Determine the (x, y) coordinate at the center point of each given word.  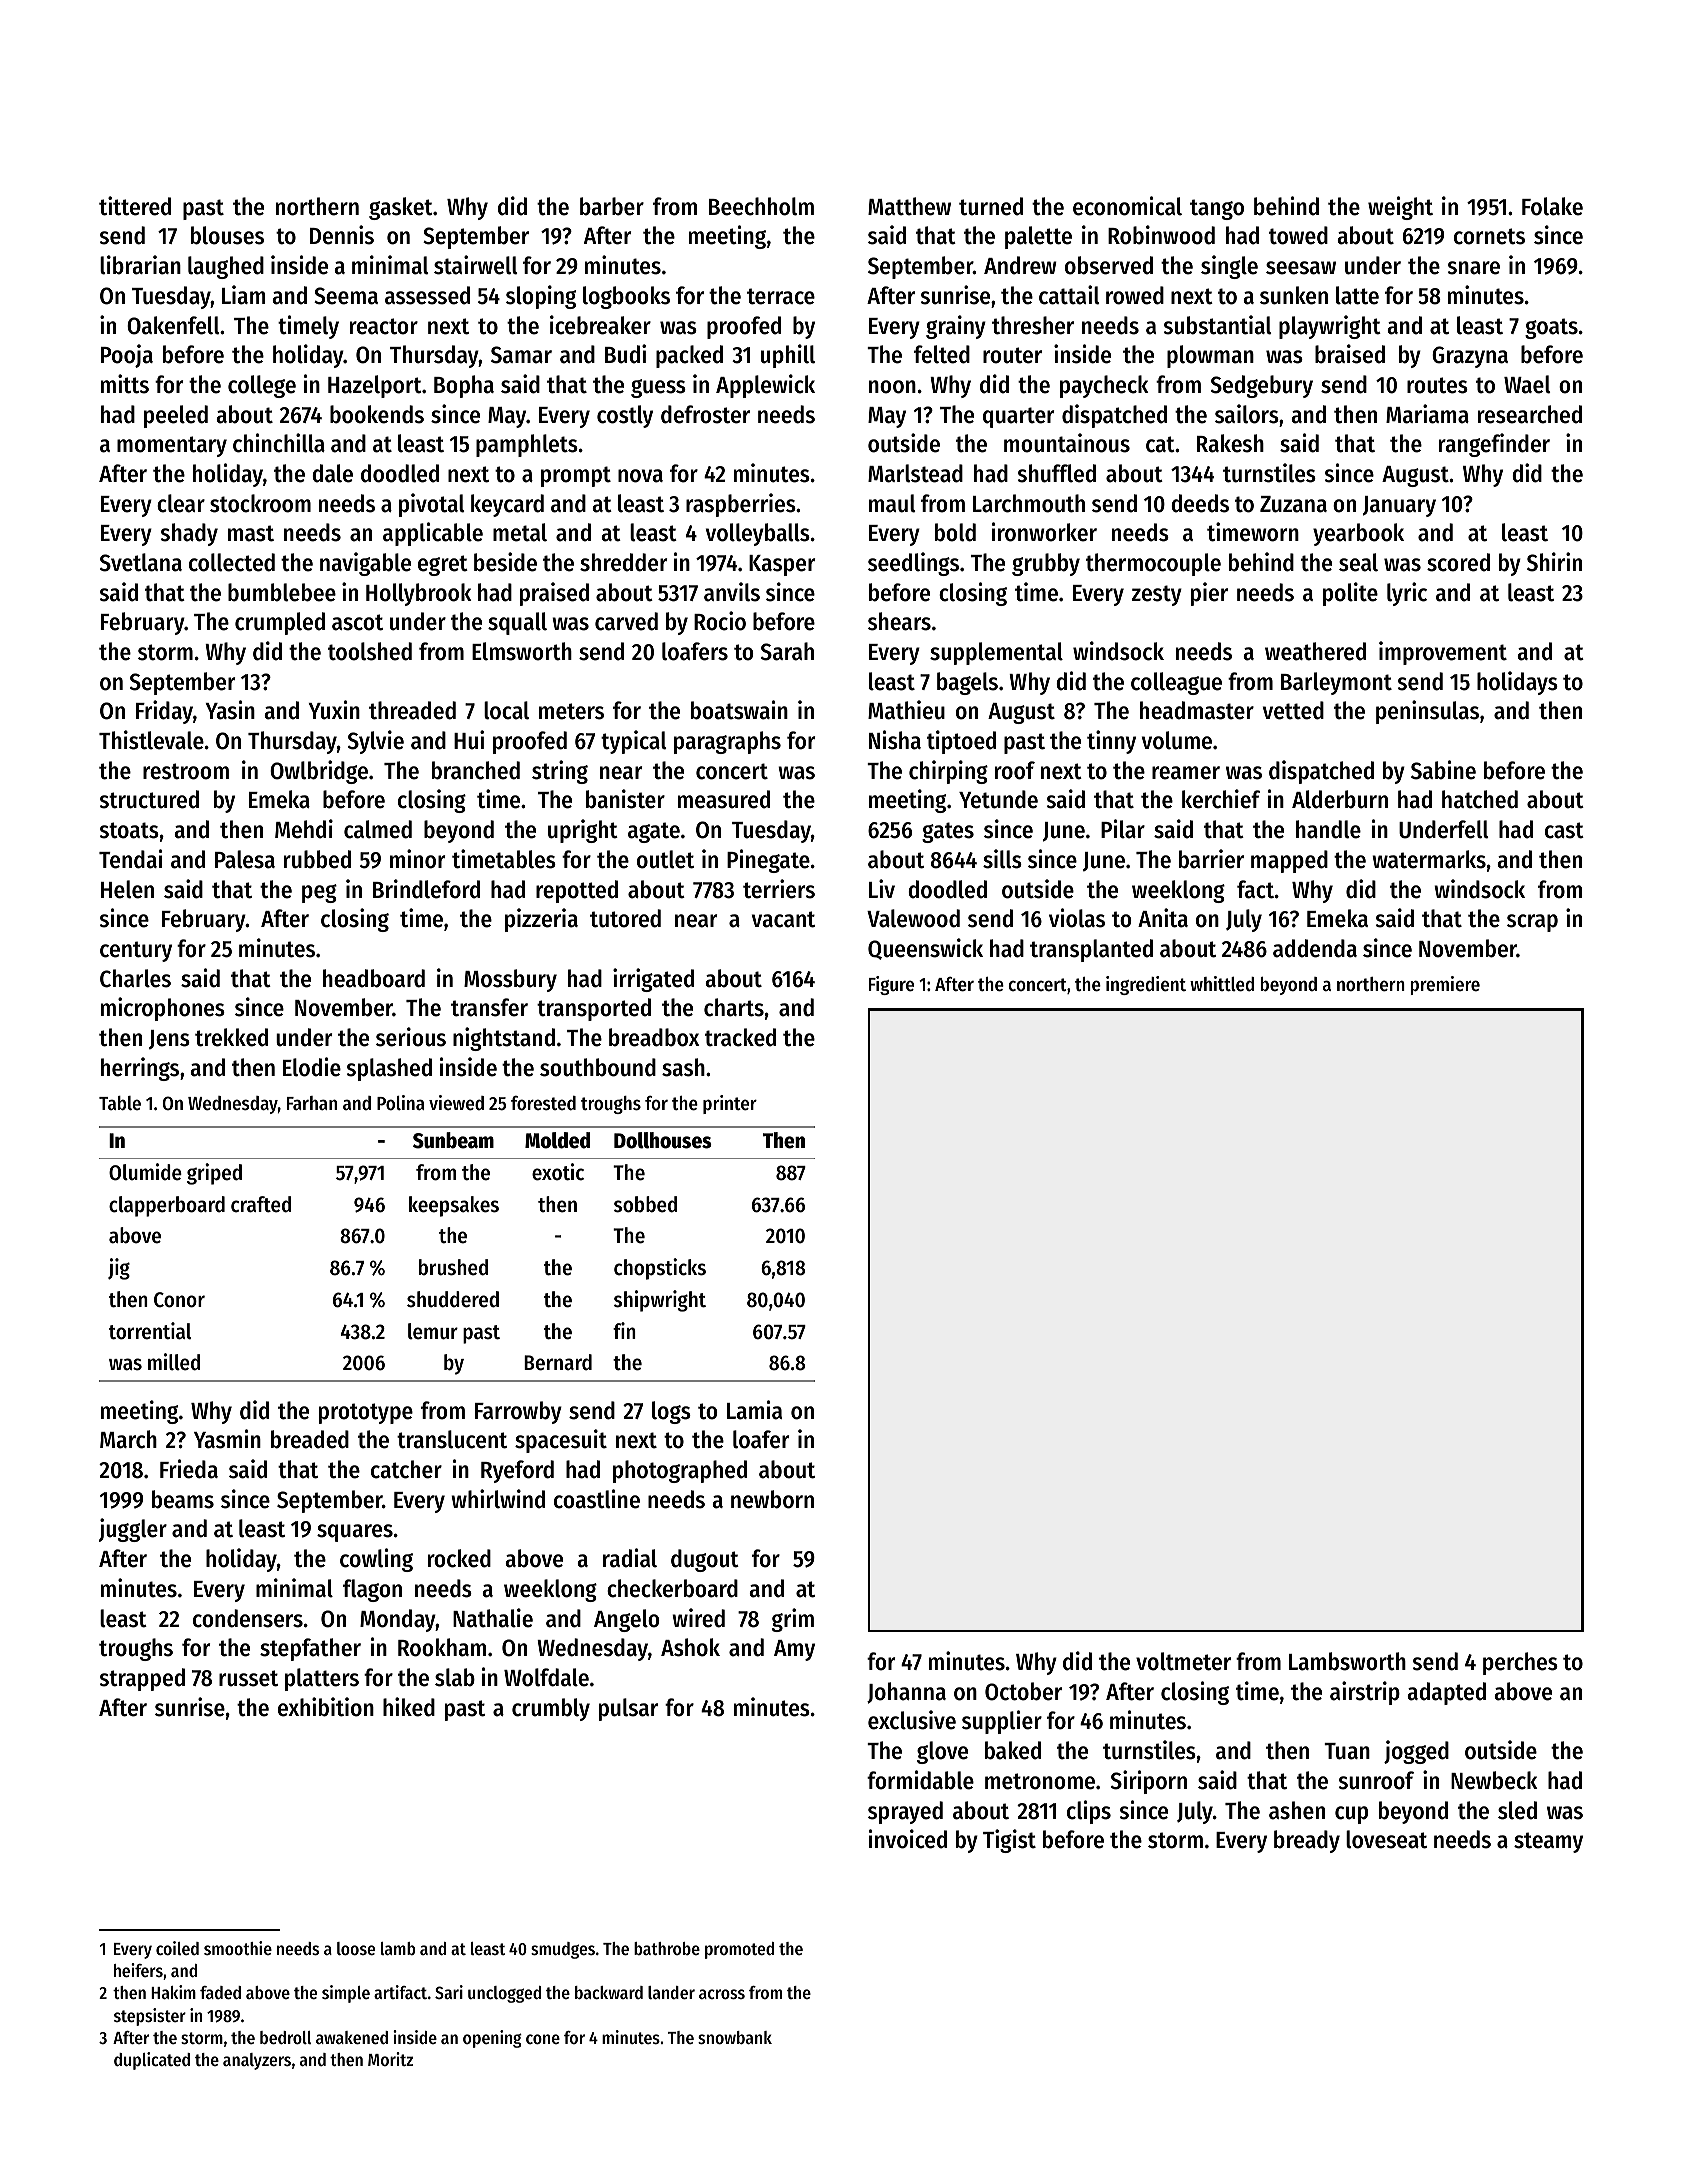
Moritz (390, 2059)
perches (1520, 1663)
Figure (891, 985)
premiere (1445, 985)
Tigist (1009, 1841)
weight (1400, 208)
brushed (453, 1267)
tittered (135, 206)
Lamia (754, 1410)
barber (612, 206)
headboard (374, 978)
